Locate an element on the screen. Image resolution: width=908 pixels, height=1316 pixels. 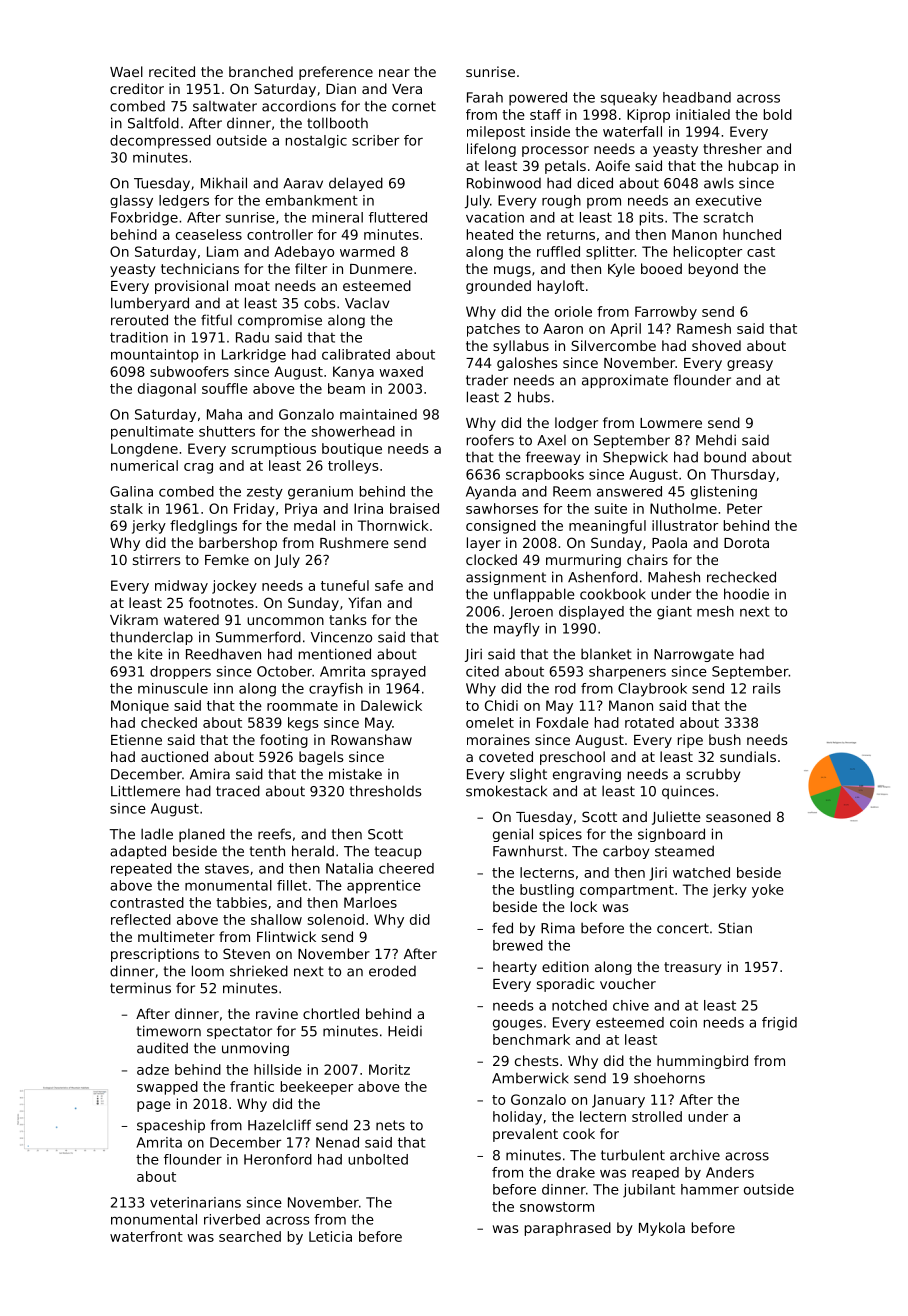
sawhorses is located at coordinates (502, 508).
